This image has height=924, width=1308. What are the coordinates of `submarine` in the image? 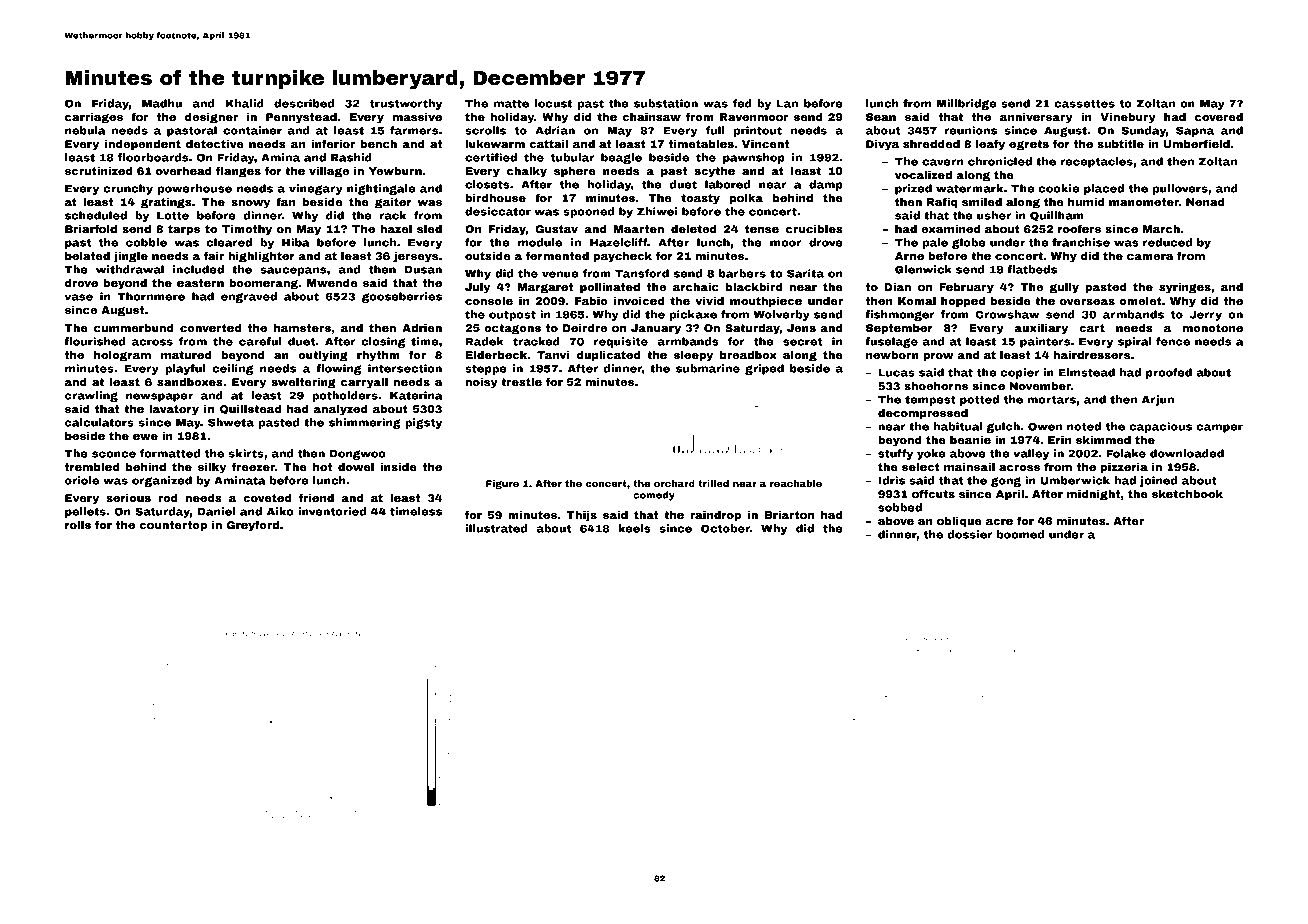 It's located at (708, 368).
